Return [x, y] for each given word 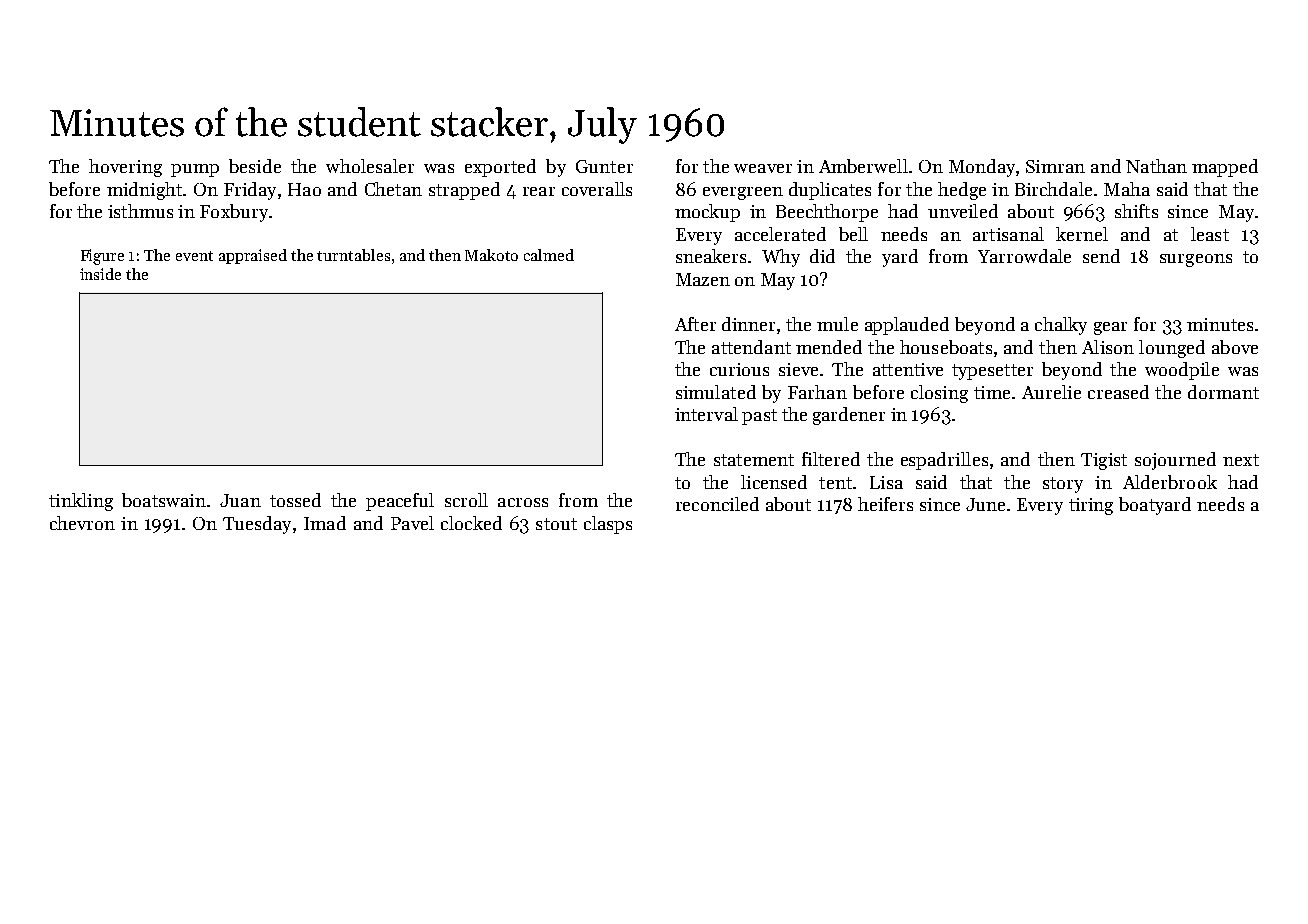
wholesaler [370, 166]
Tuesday [257, 525]
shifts [1136, 211]
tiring [1091, 506]
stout [556, 524]
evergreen [743, 193]
